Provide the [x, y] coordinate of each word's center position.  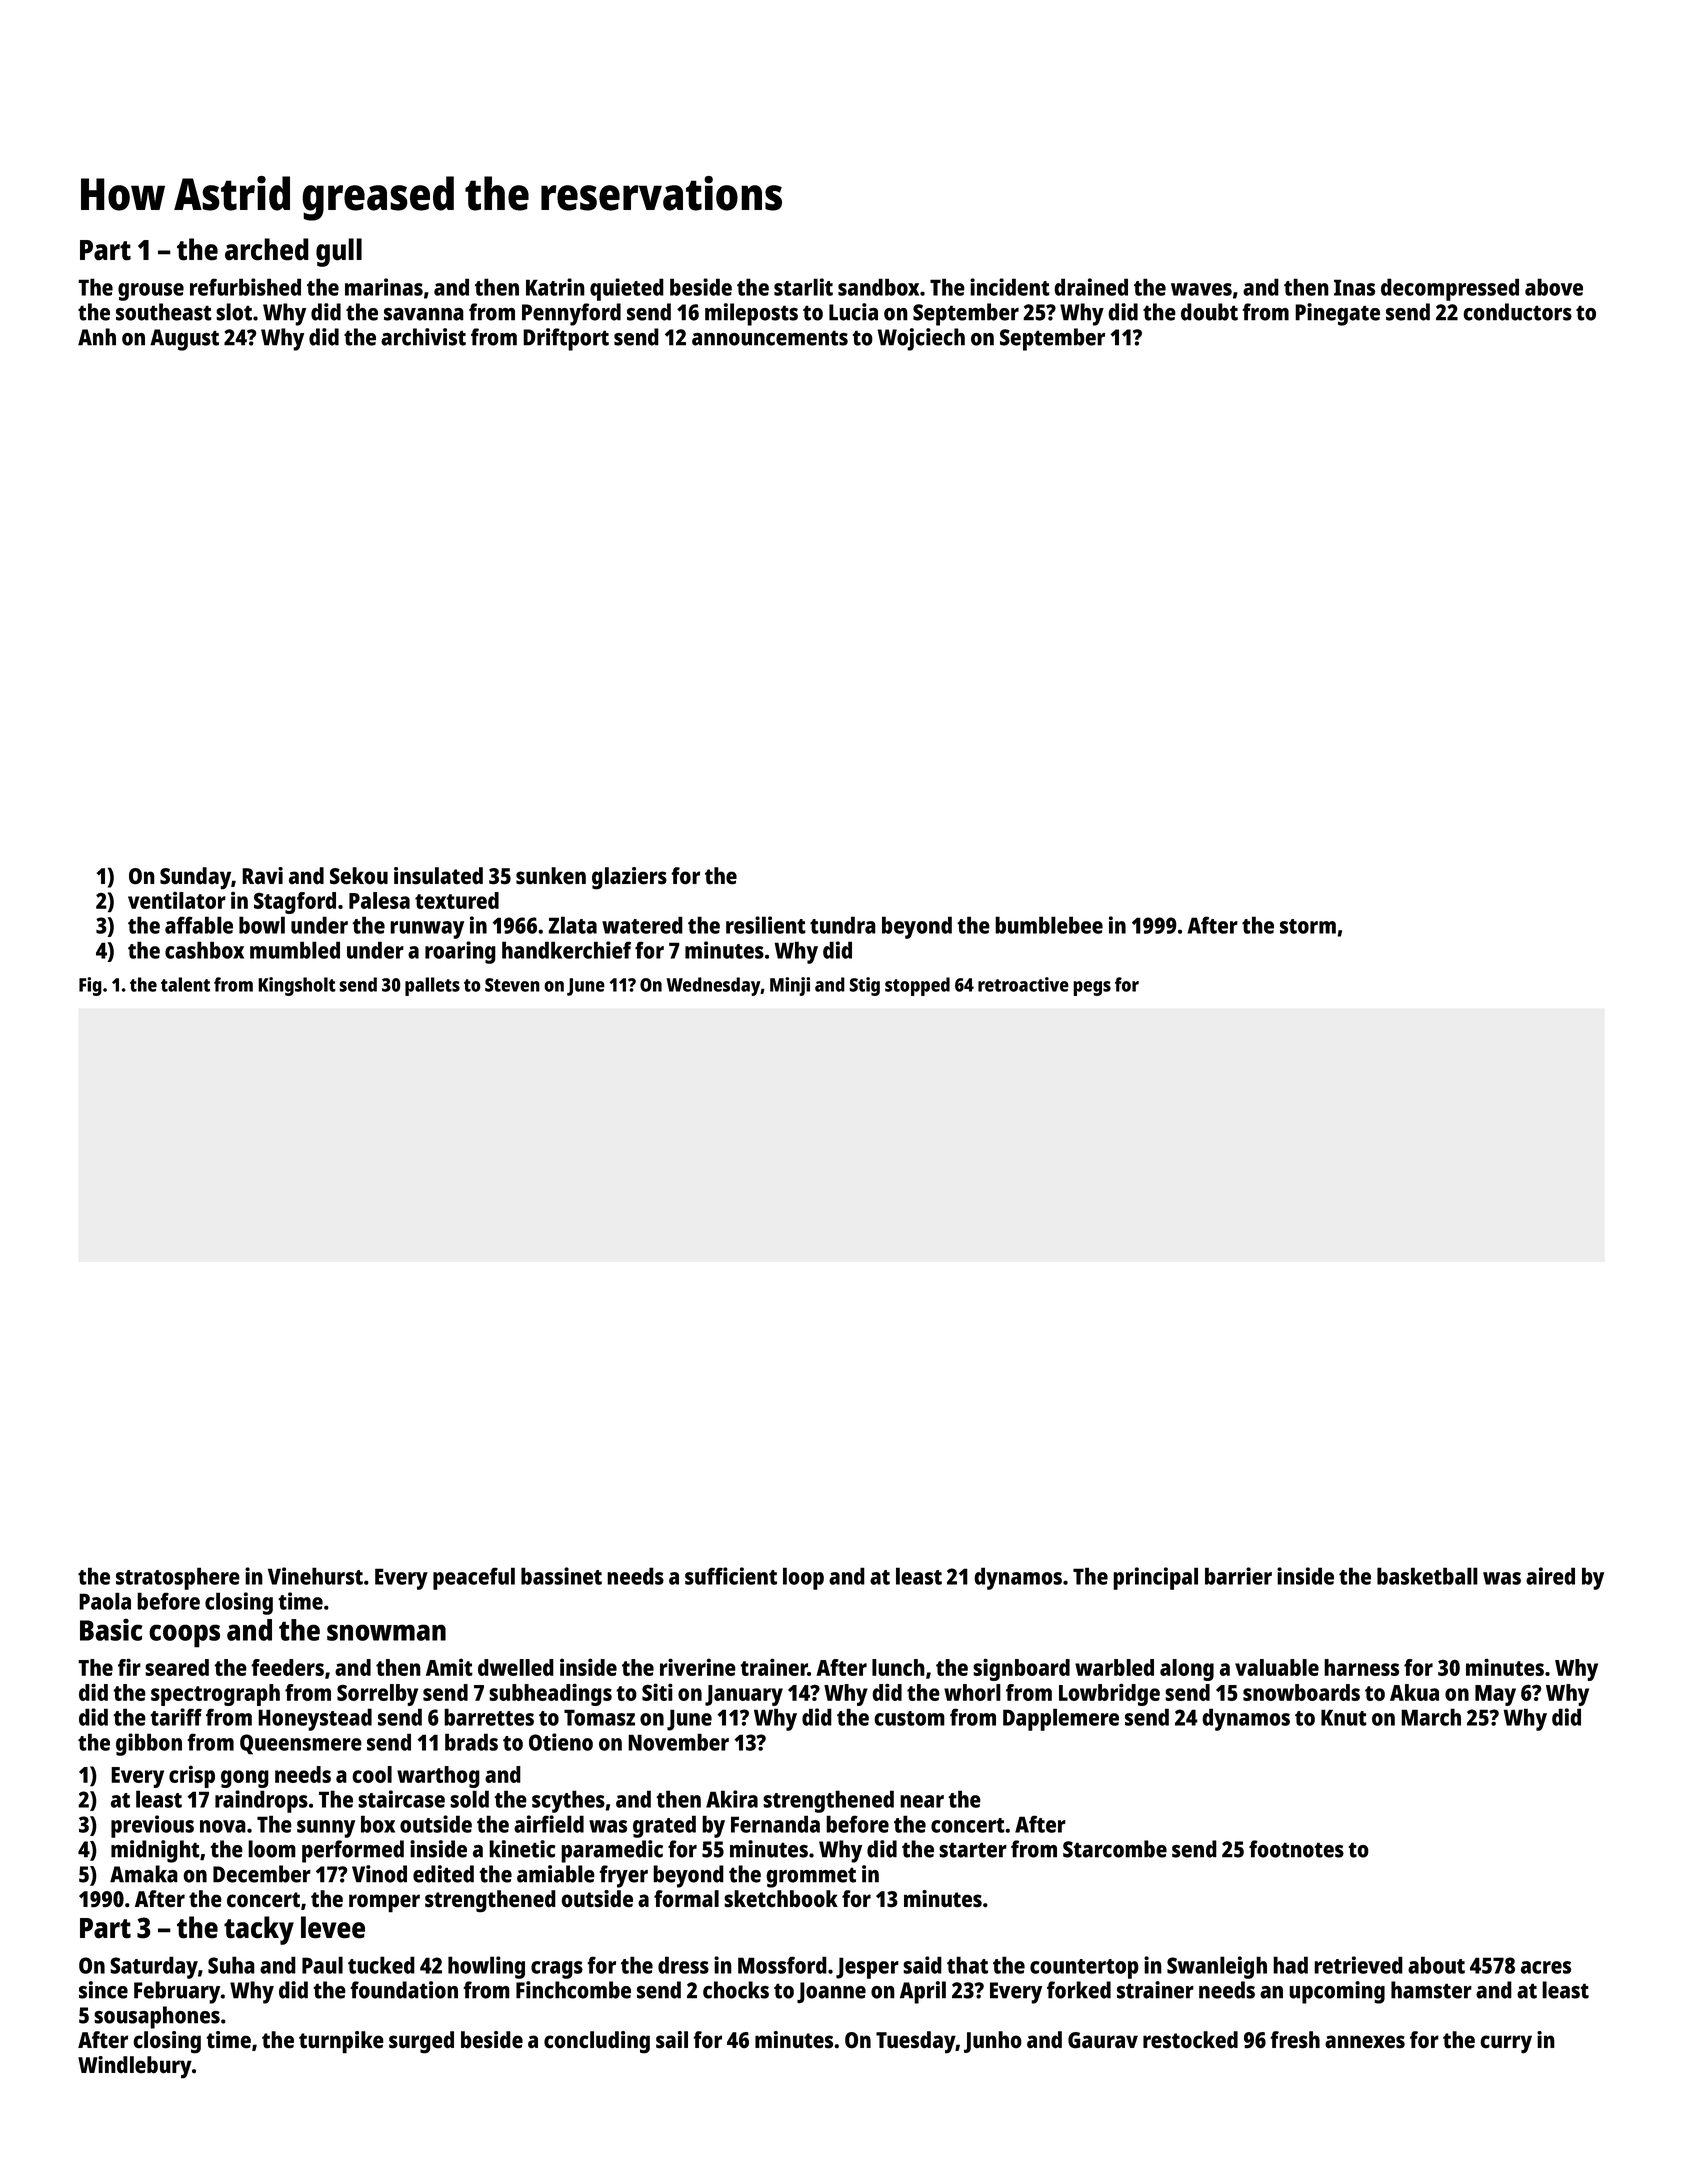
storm [1308, 926]
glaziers [629, 878]
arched [267, 249]
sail [672, 2040]
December [262, 1874]
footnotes [1296, 1849]
